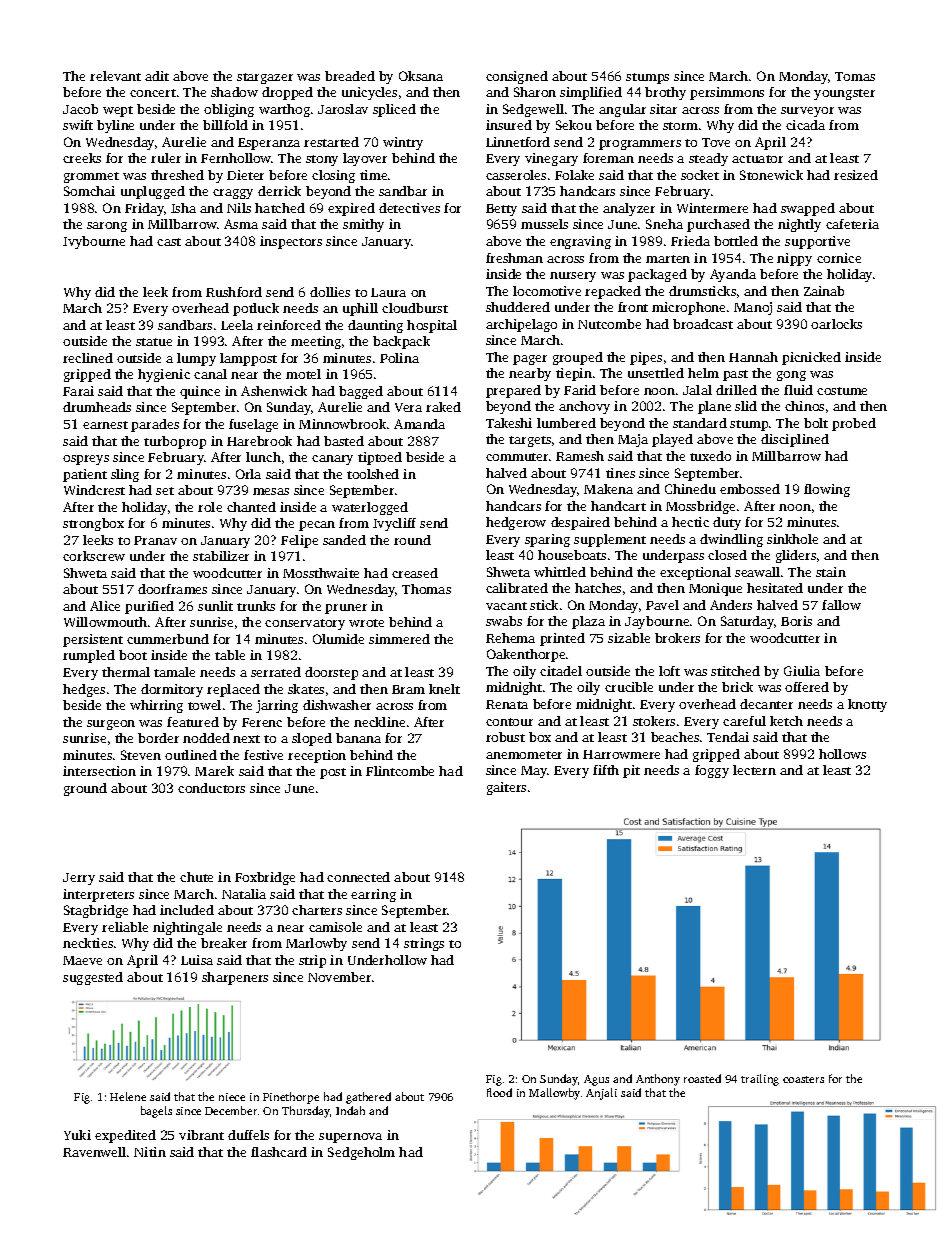 The image size is (952, 1233). What do you see at coordinates (94, 242) in the image?
I see `Ivybourne` at bounding box center [94, 242].
